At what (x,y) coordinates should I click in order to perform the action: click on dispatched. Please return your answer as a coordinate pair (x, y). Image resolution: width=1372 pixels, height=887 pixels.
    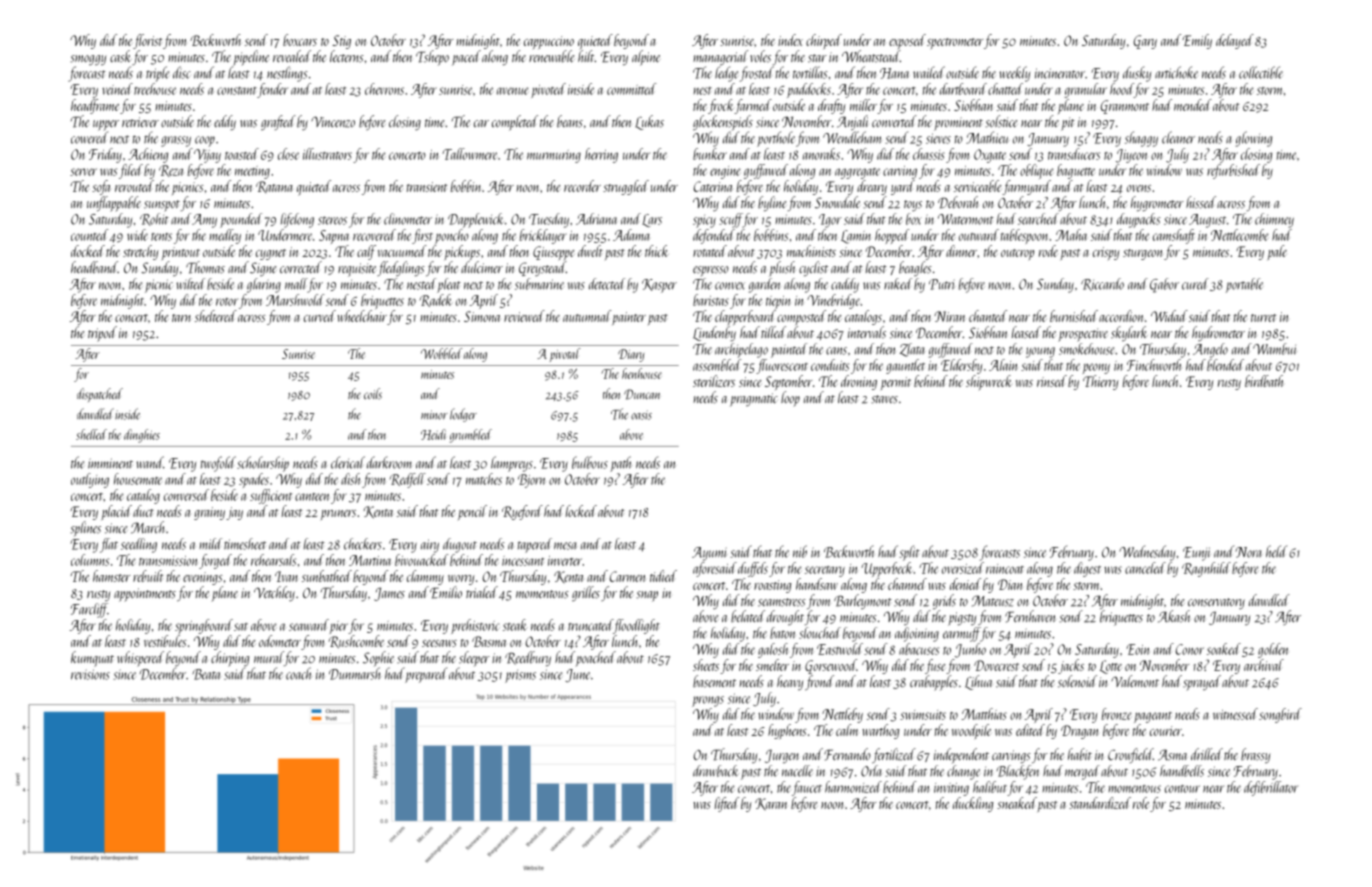
    Looking at the image, I should click on (100, 395).
